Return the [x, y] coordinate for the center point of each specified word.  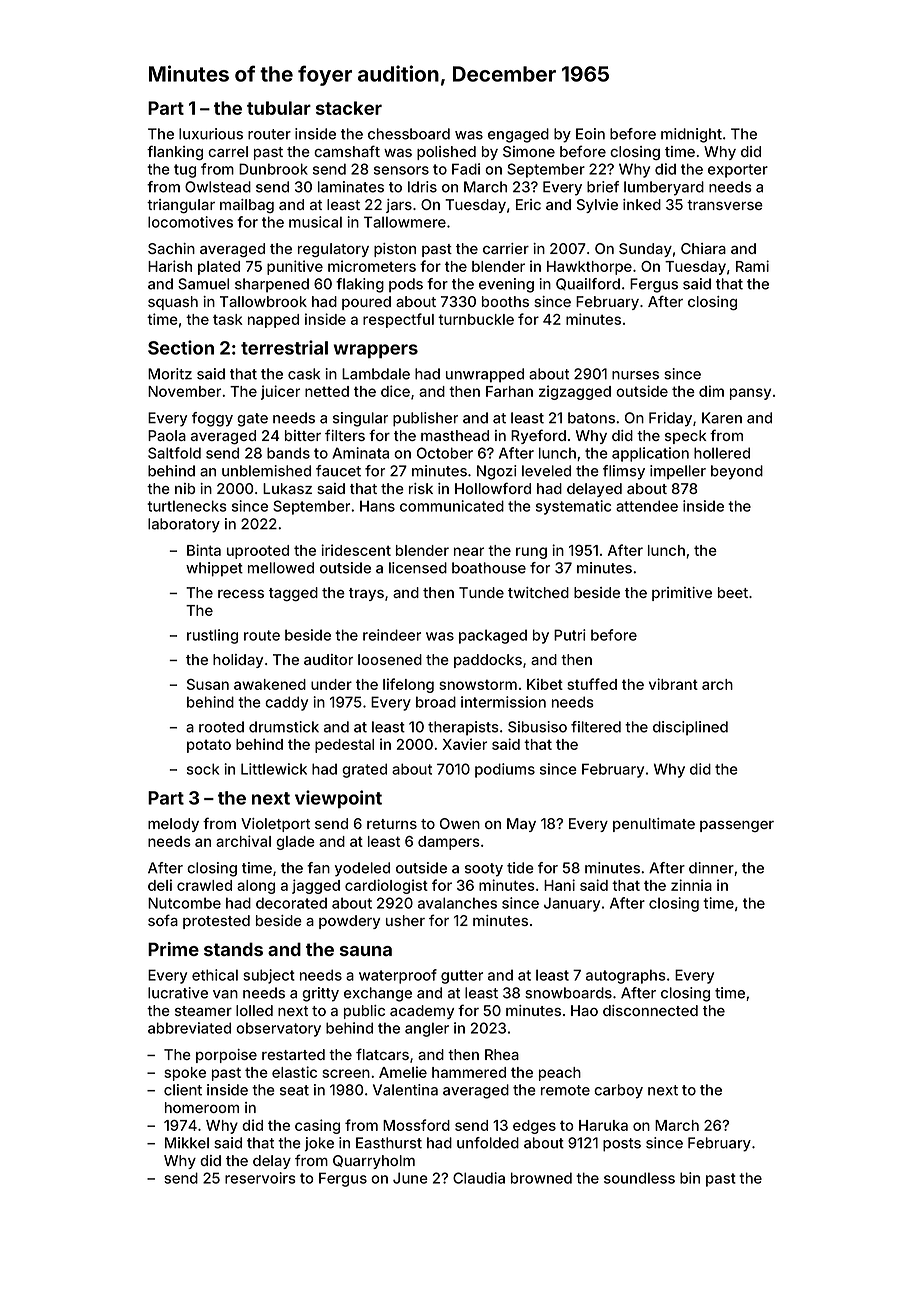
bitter [303, 435]
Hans [377, 506]
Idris [422, 187]
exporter [738, 171]
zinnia [691, 885]
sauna [366, 951]
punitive [295, 267]
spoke [185, 1074]
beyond [737, 472]
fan [318, 868]
